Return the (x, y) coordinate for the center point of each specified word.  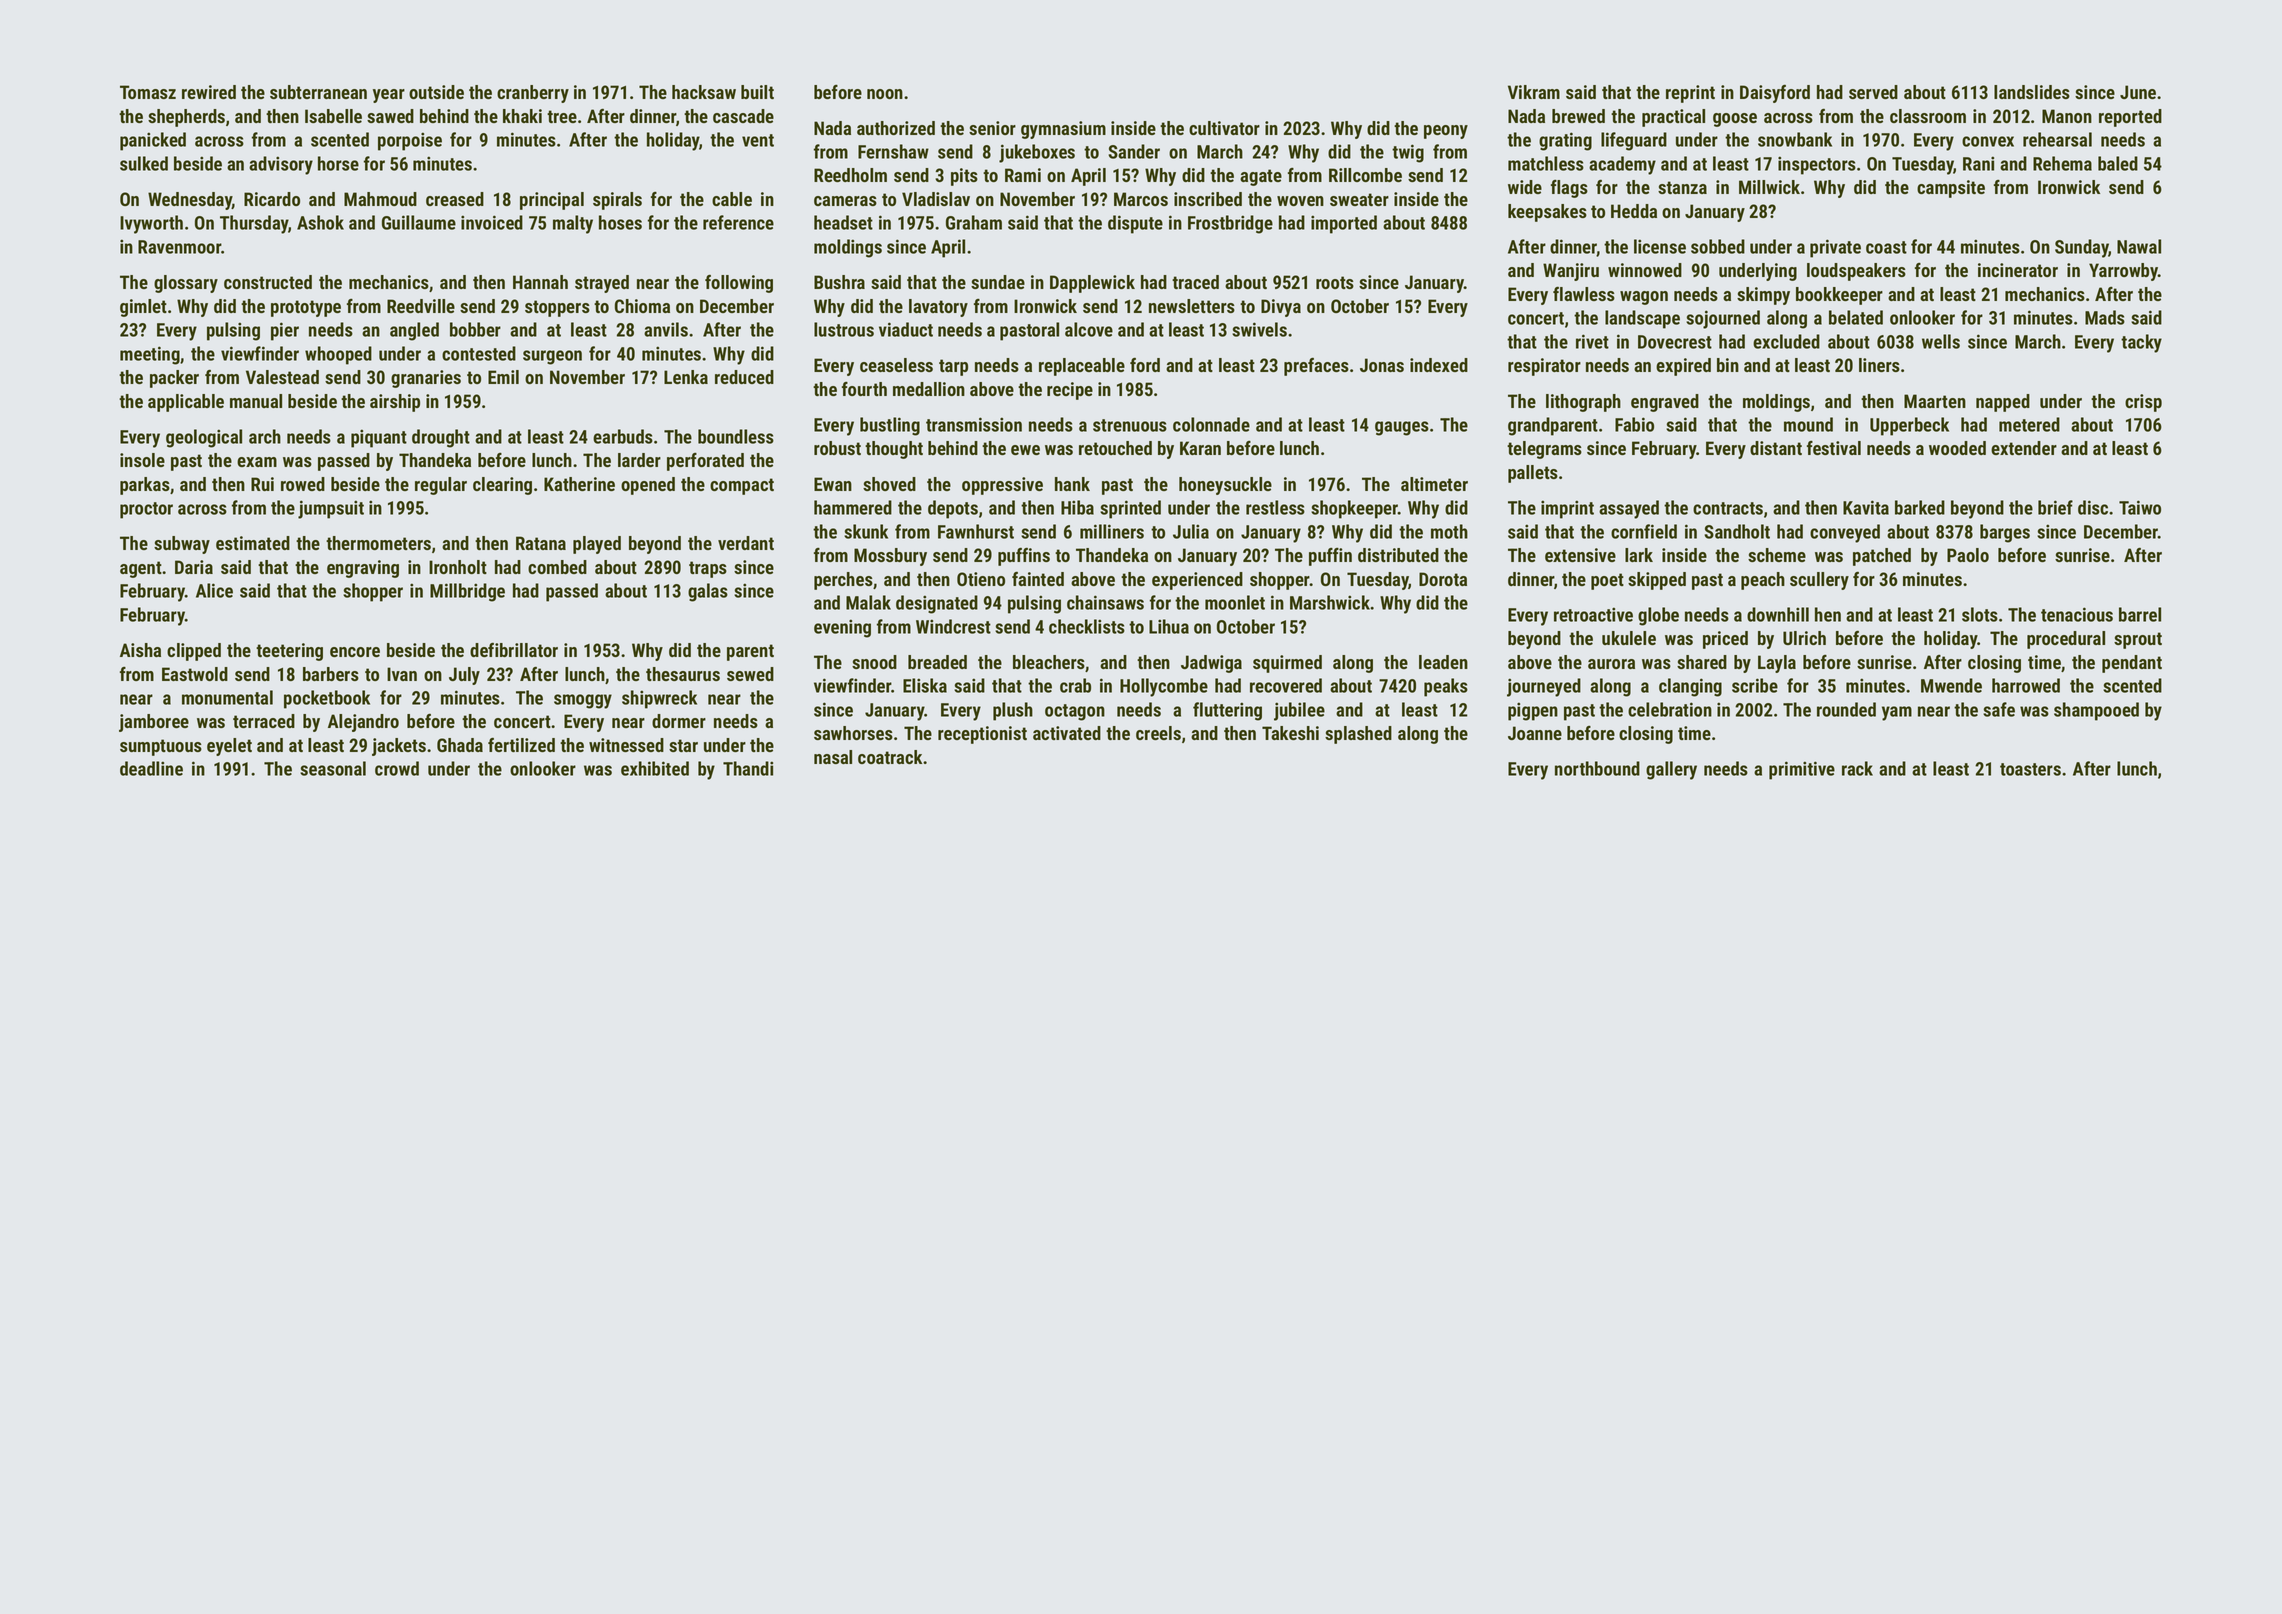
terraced (264, 721)
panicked (153, 141)
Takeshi (1290, 733)
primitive (1802, 770)
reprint (1690, 94)
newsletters (1192, 306)
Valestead (282, 377)
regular (441, 486)
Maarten (1935, 401)
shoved (889, 484)
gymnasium (1063, 130)
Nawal (2139, 246)
